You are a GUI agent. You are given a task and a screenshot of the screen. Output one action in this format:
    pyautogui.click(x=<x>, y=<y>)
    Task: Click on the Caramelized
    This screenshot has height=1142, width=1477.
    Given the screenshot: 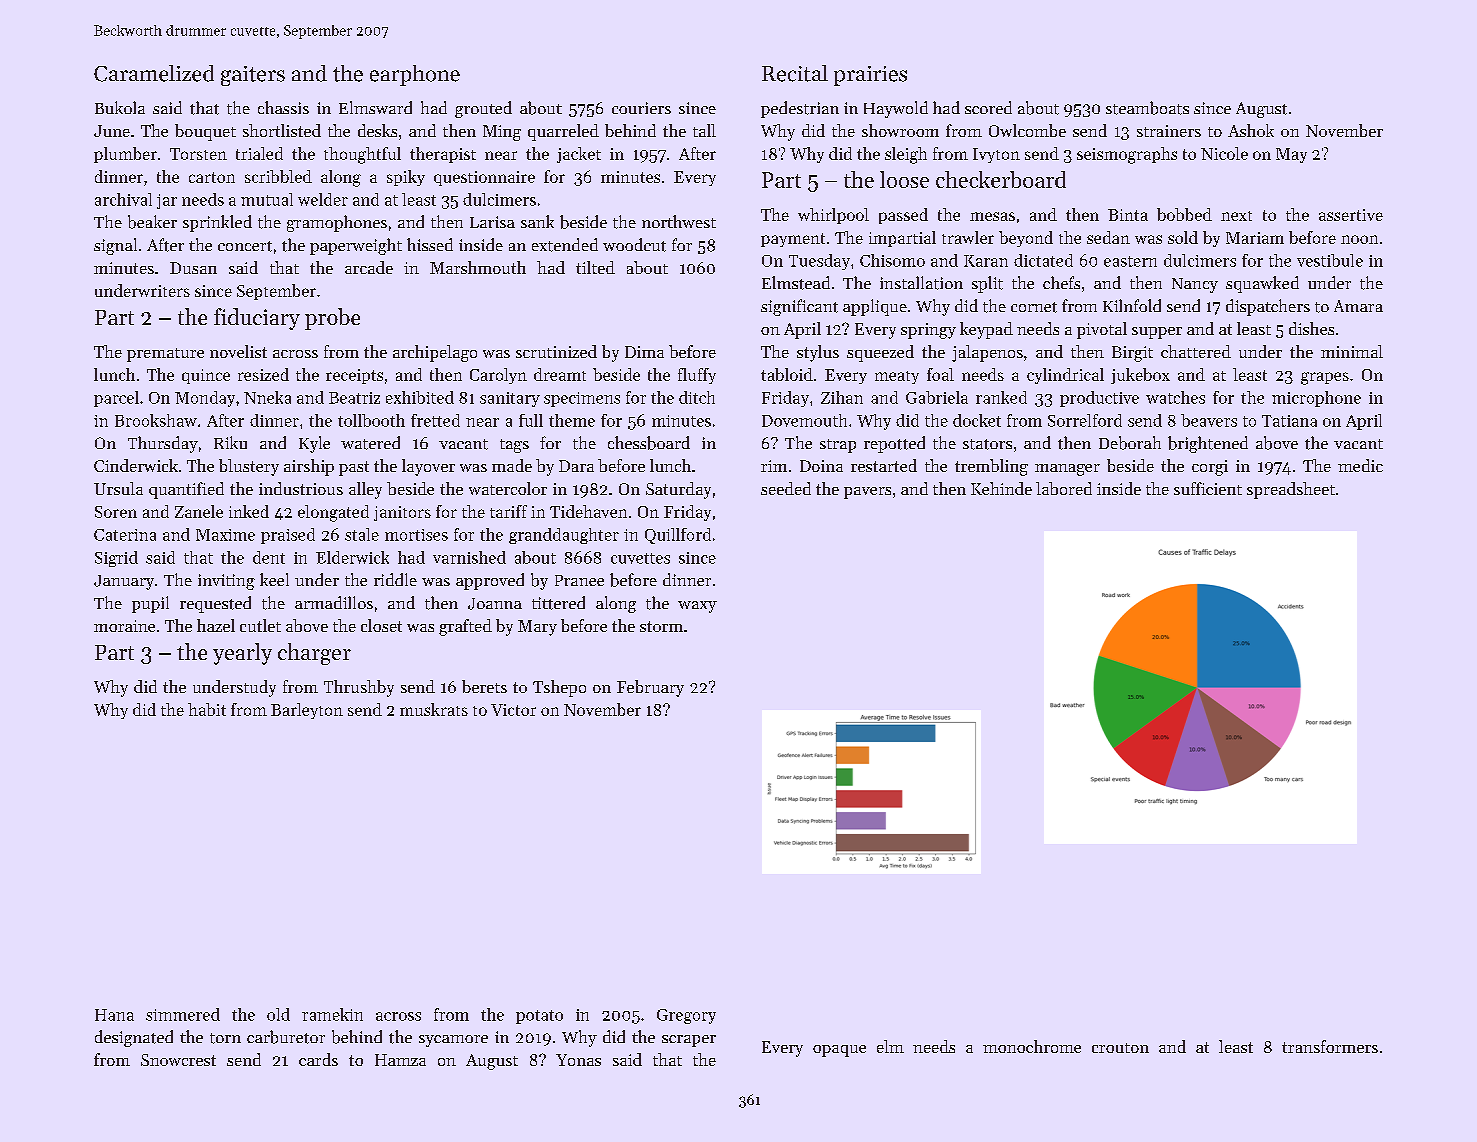 What is the action you would take?
    pyautogui.click(x=154, y=73)
